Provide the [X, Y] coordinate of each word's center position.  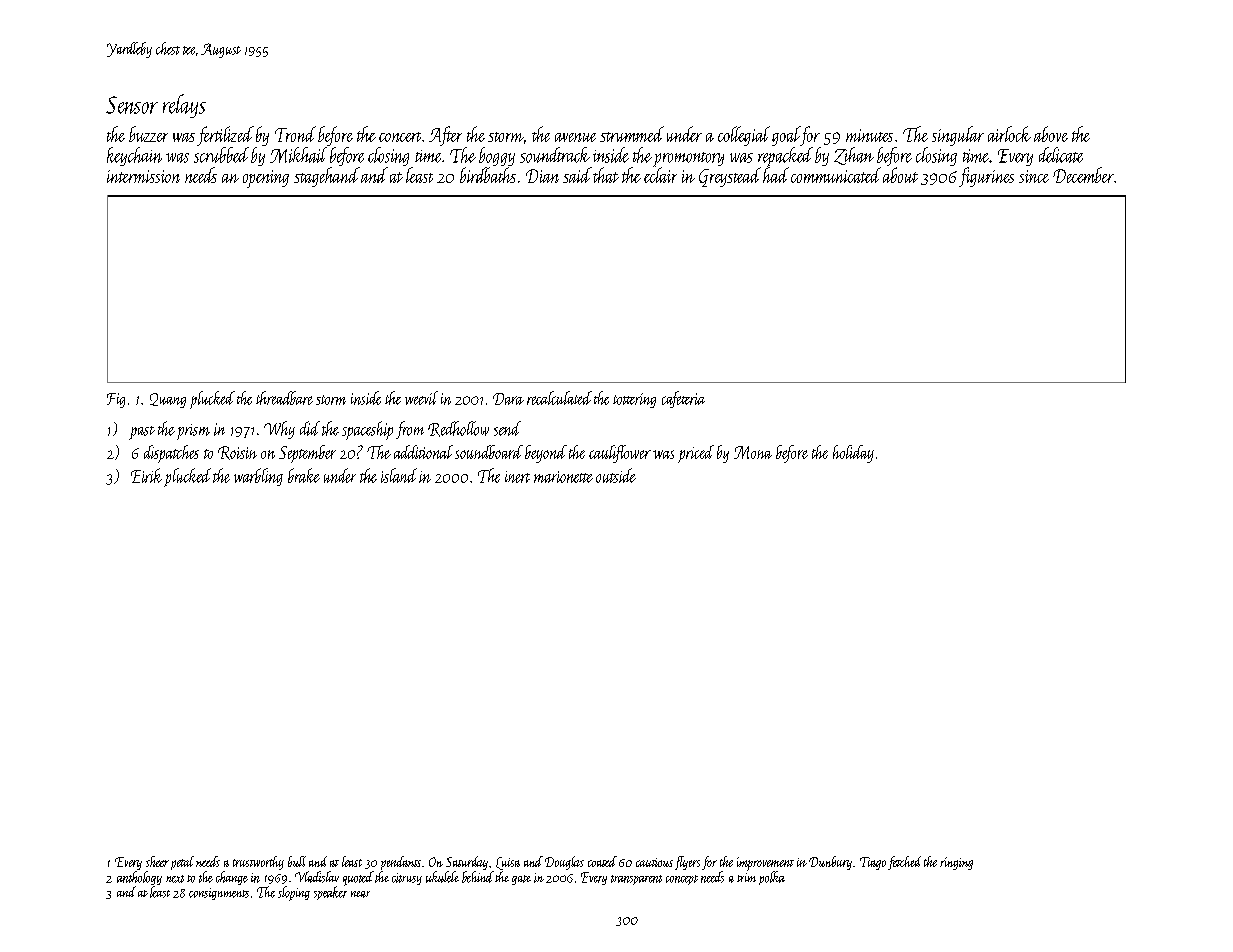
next [175, 879]
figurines [986, 177]
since [1034, 176]
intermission [143, 176]
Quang [168, 400]
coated [602, 861]
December [1083, 175]
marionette [563, 477]
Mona [753, 452]
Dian [542, 176]
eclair [660, 175]
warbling [258, 477]
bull [297, 861]
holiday [853, 454]
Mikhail [298, 155]
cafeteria [683, 399]
